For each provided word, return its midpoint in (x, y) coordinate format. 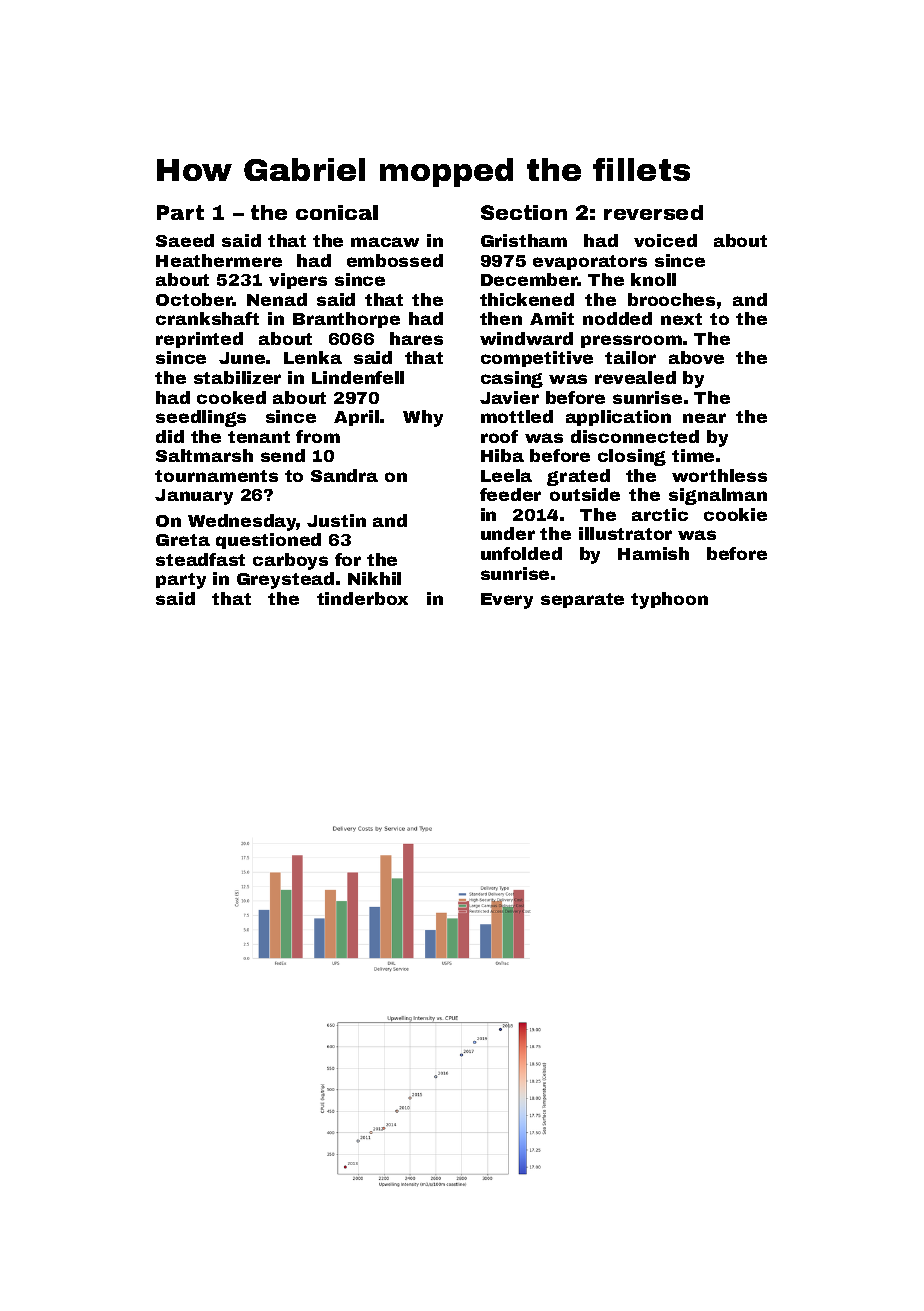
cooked (231, 397)
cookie (735, 514)
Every (507, 601)
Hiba (502, 455)
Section (524, 212)
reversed (653, 212)
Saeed (185, 240)
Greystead (285, 580)
